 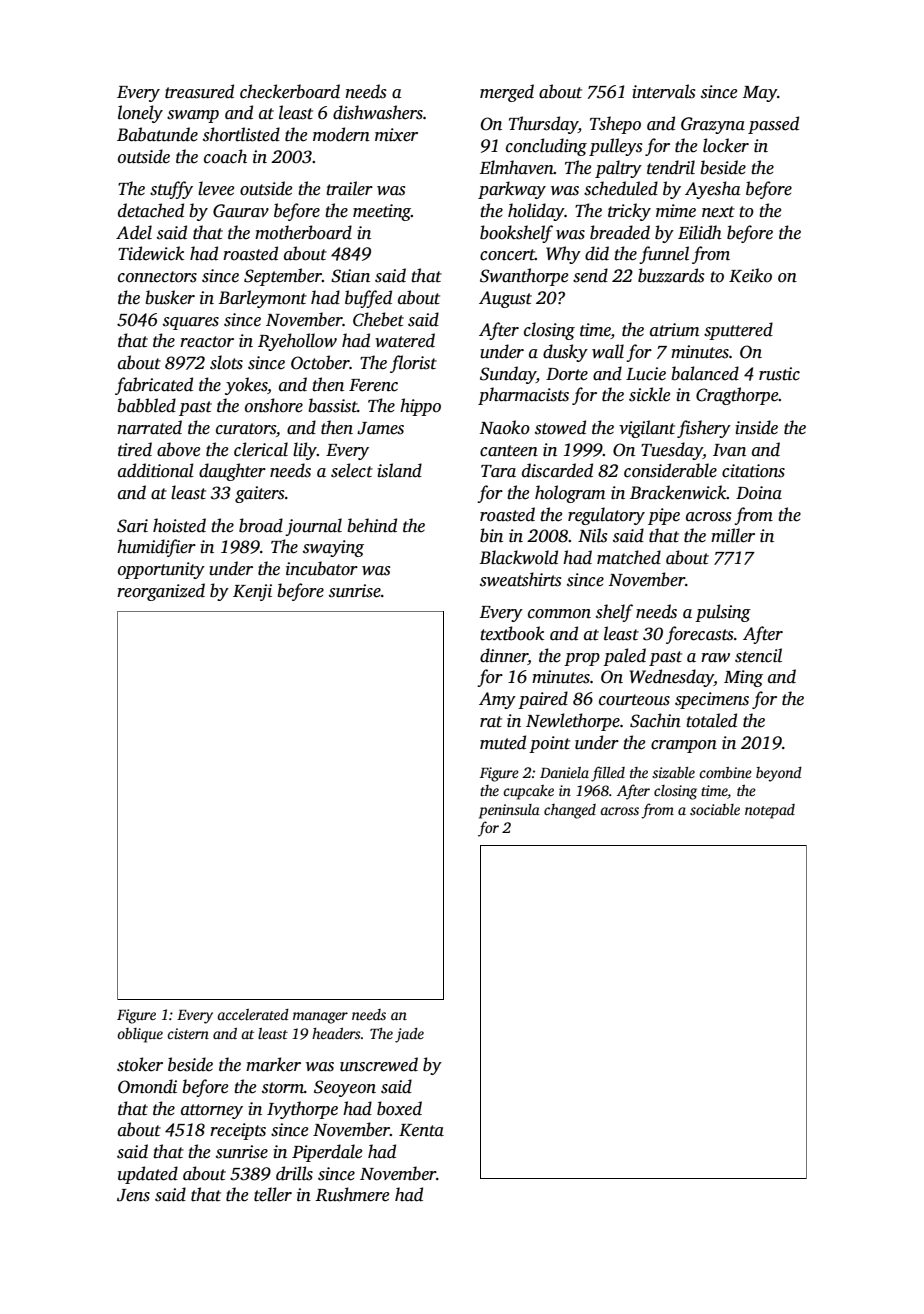 What do you see at coordinates (252, 592) in the screenshot?
I see `Kenji` at bounding box center [252, 592].
